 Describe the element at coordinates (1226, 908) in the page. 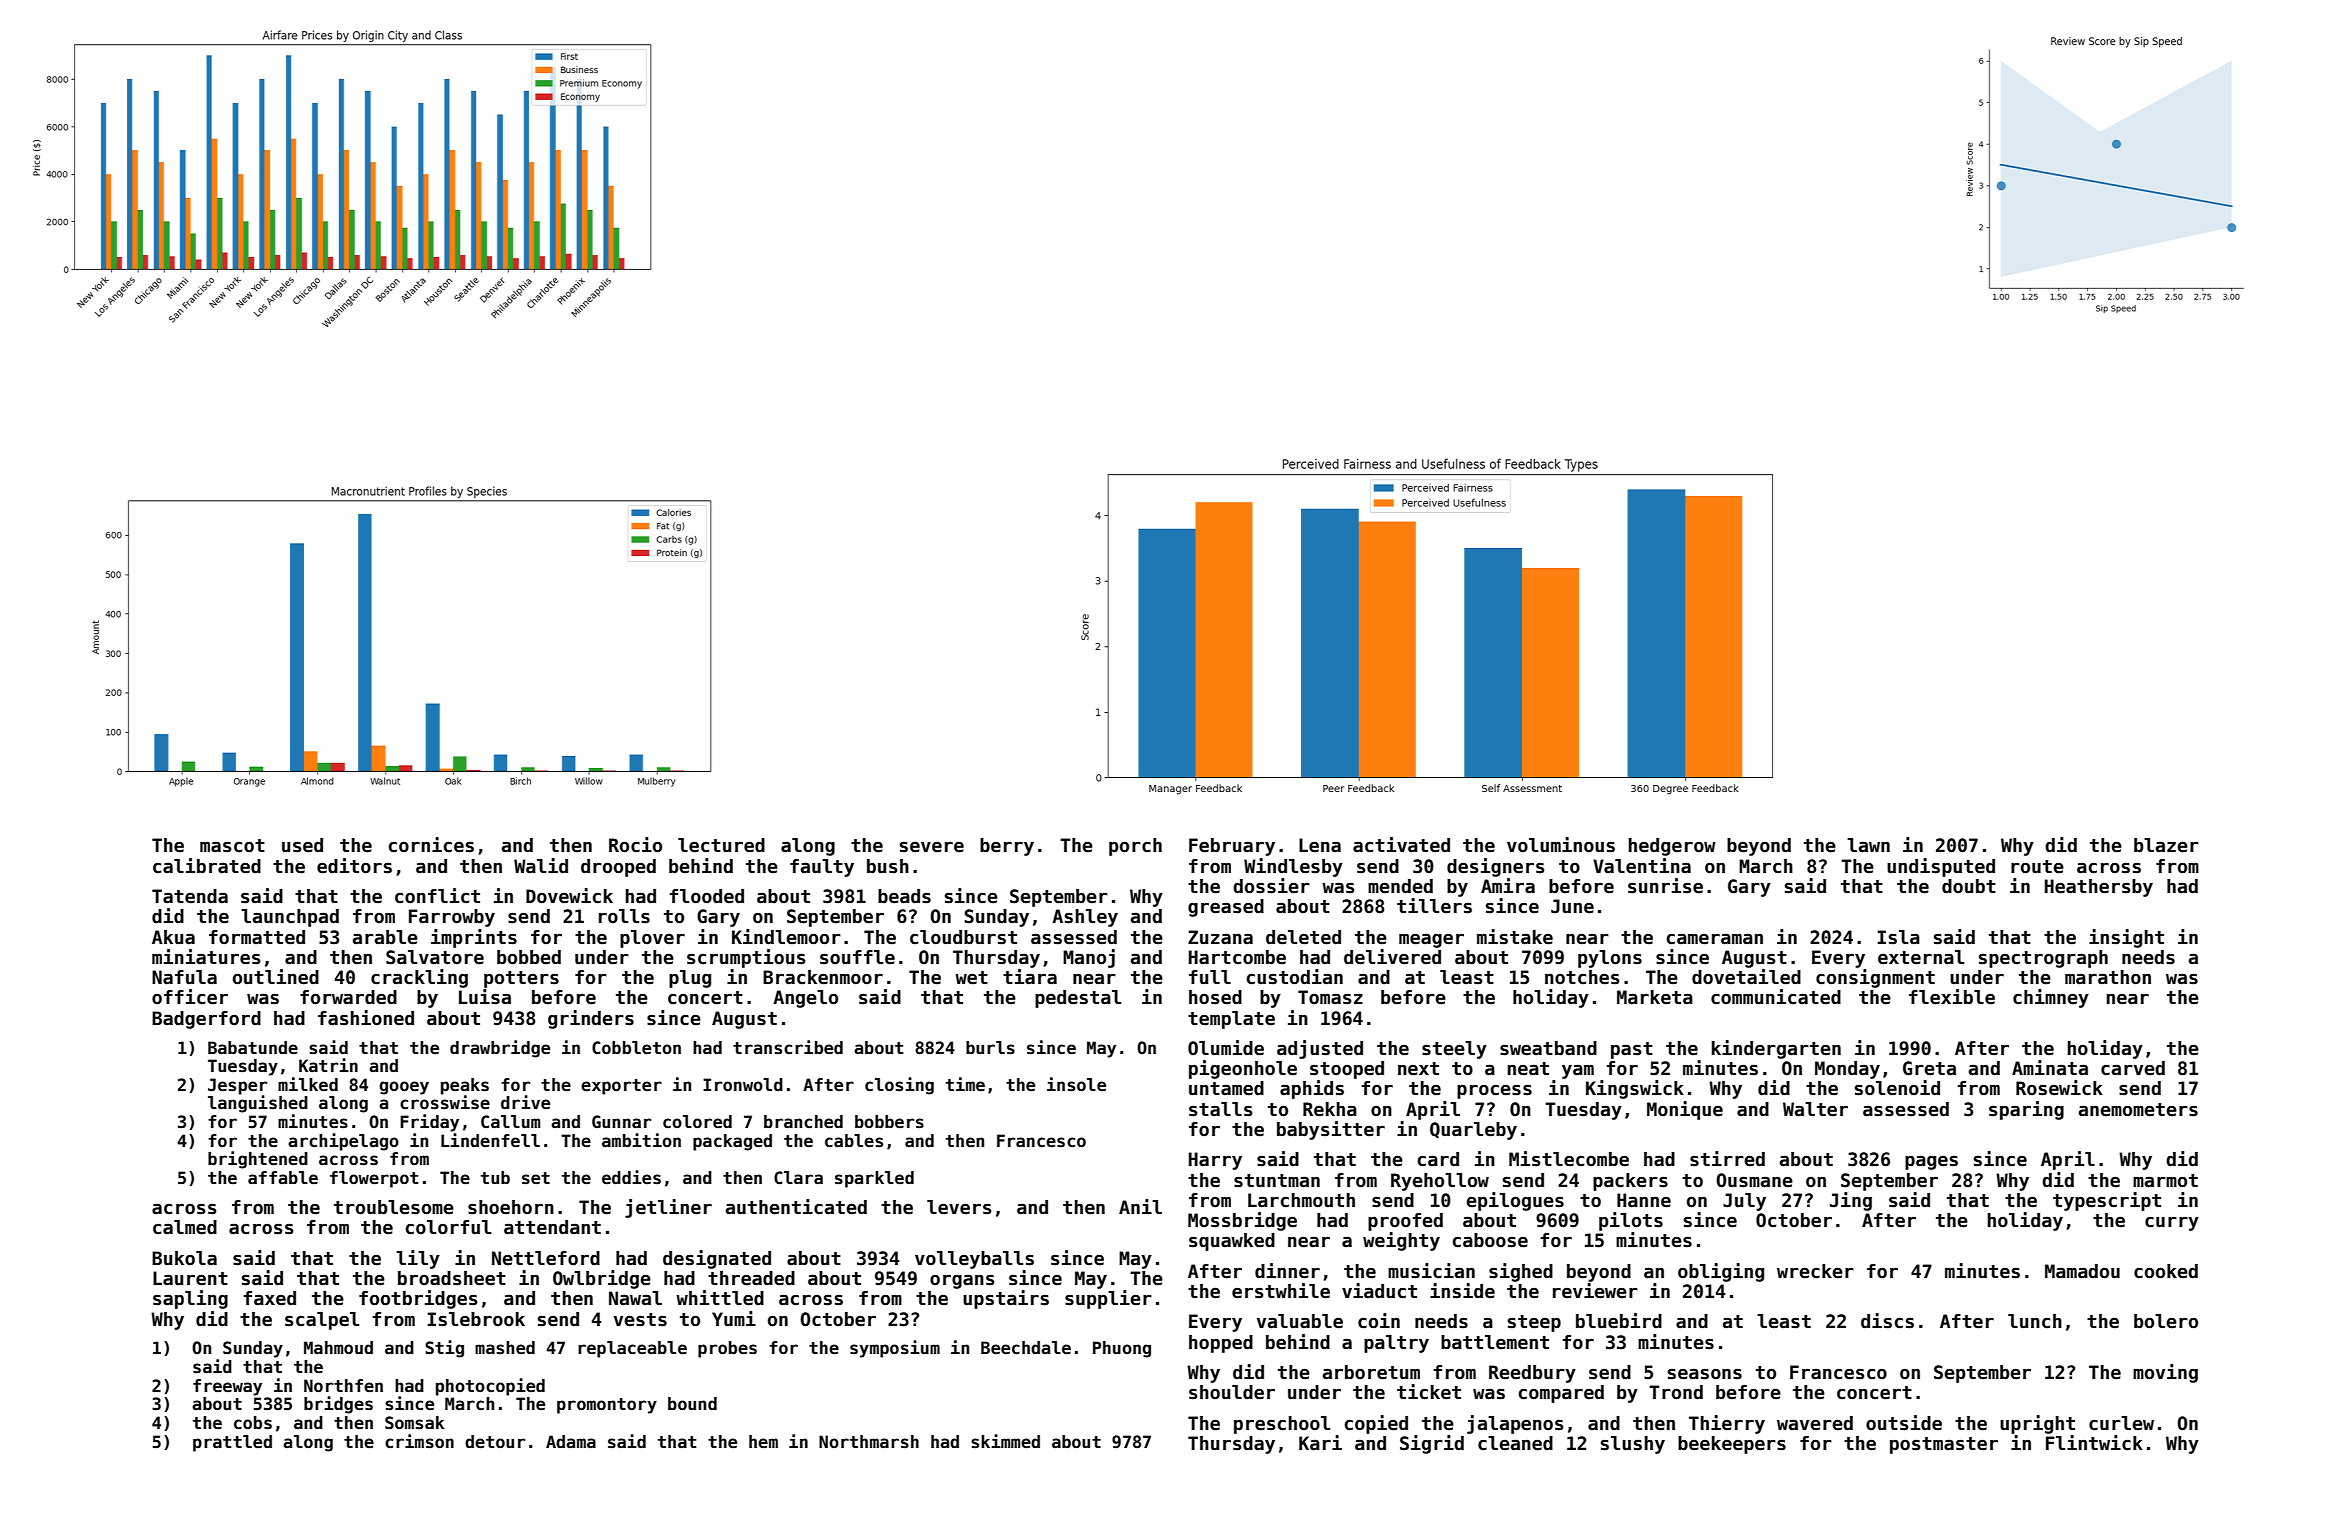

I see `greased` at that location.
